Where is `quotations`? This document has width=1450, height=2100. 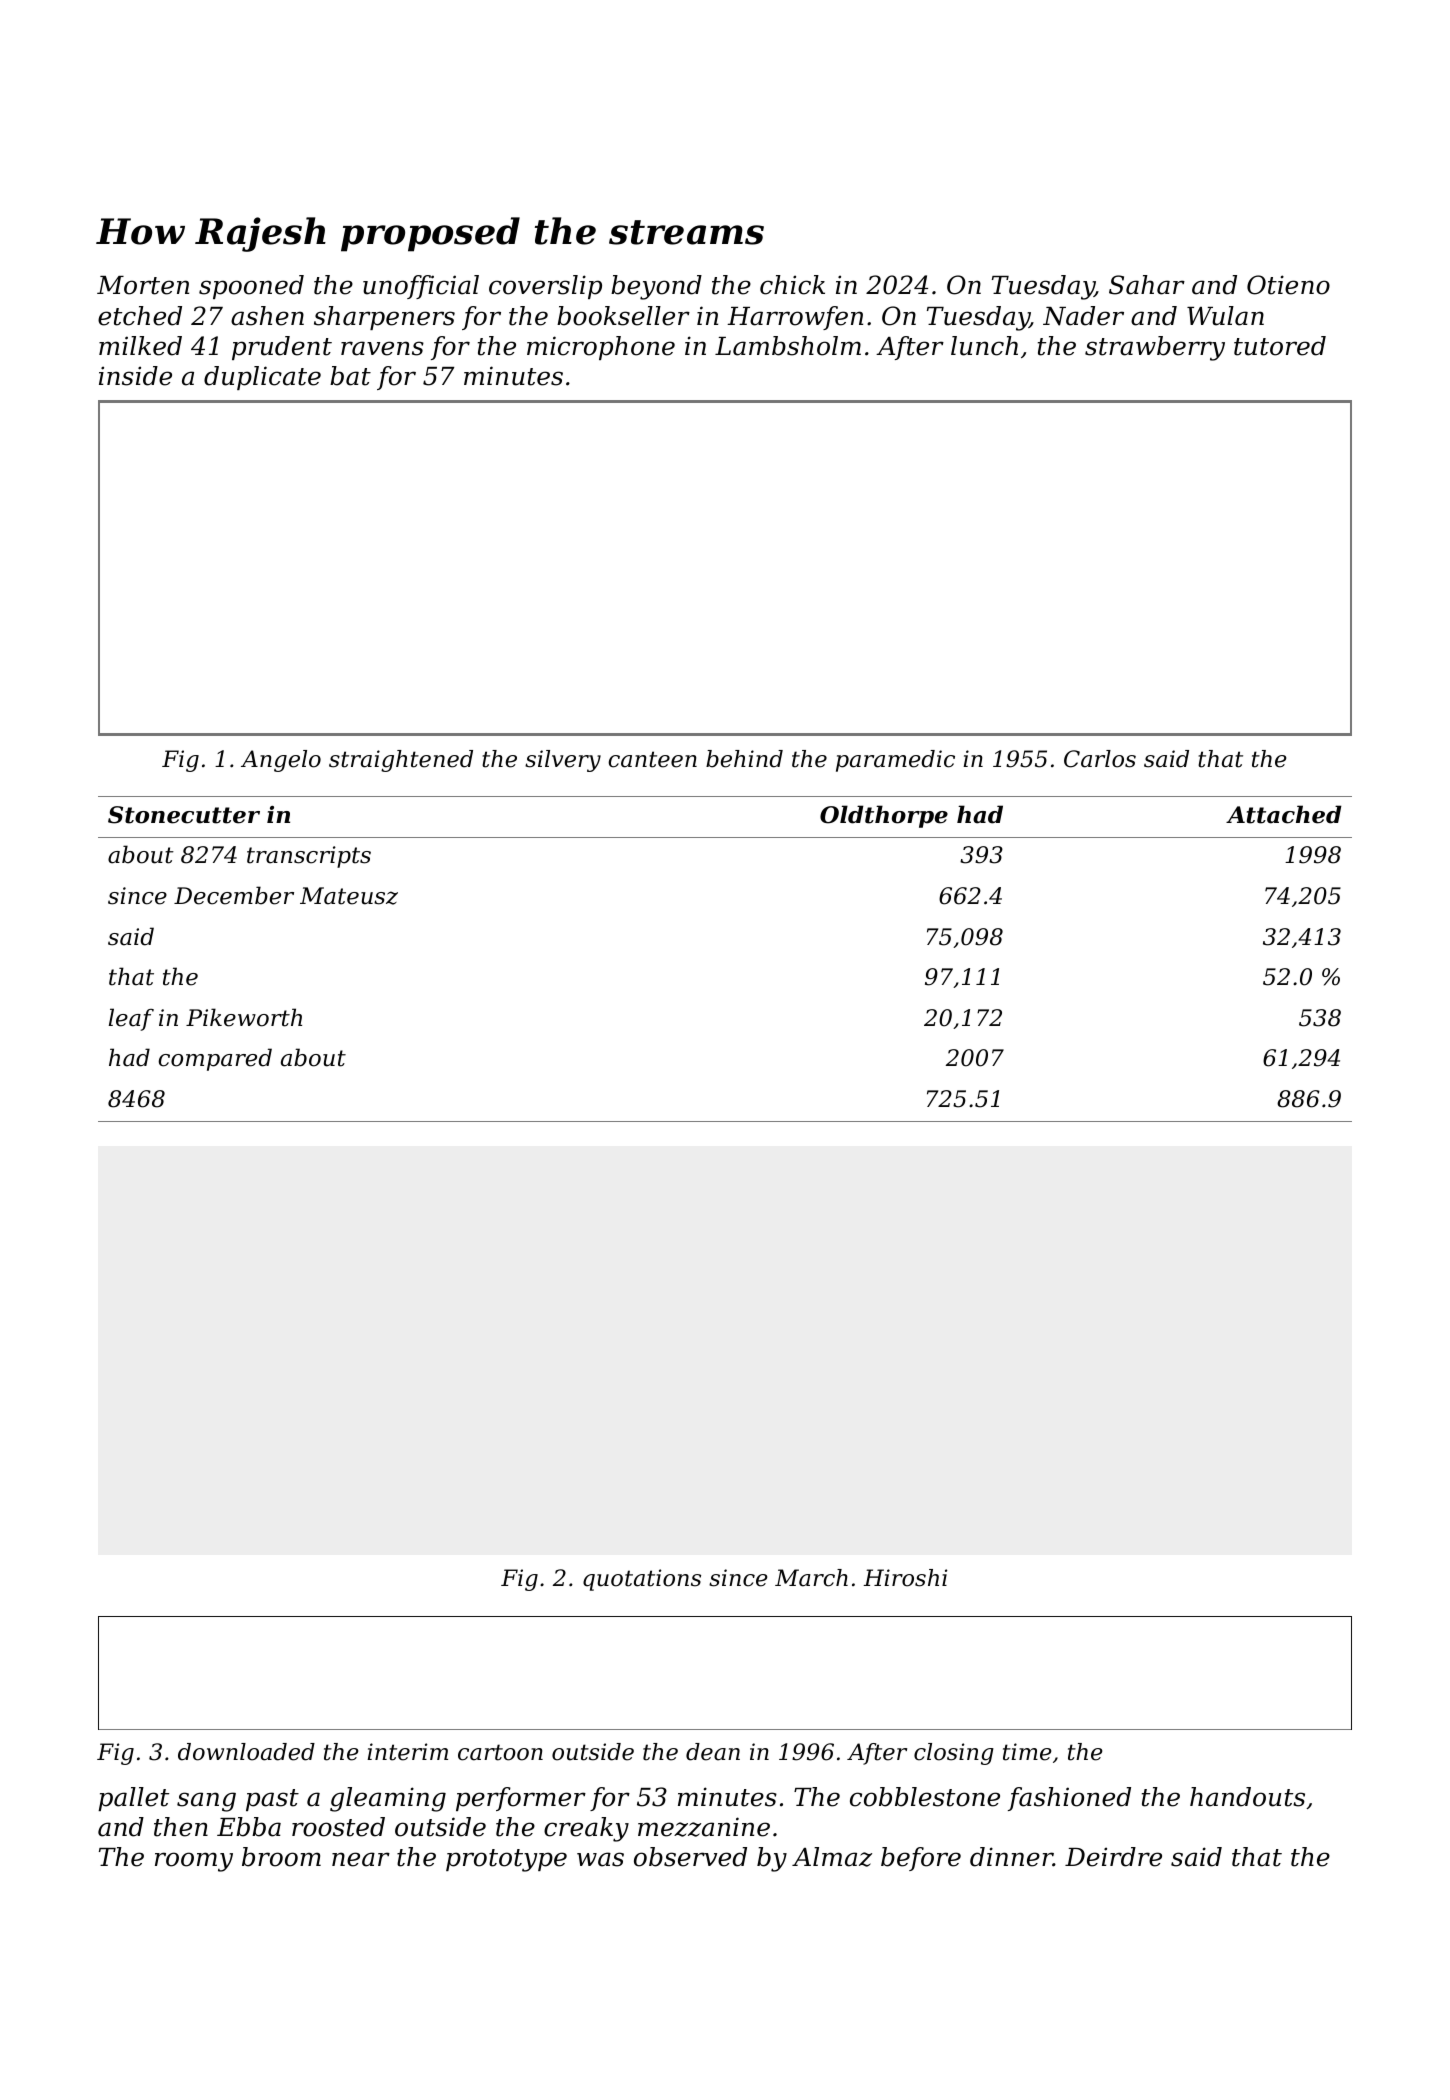 quotations is located at coordinates (642, 1580).
